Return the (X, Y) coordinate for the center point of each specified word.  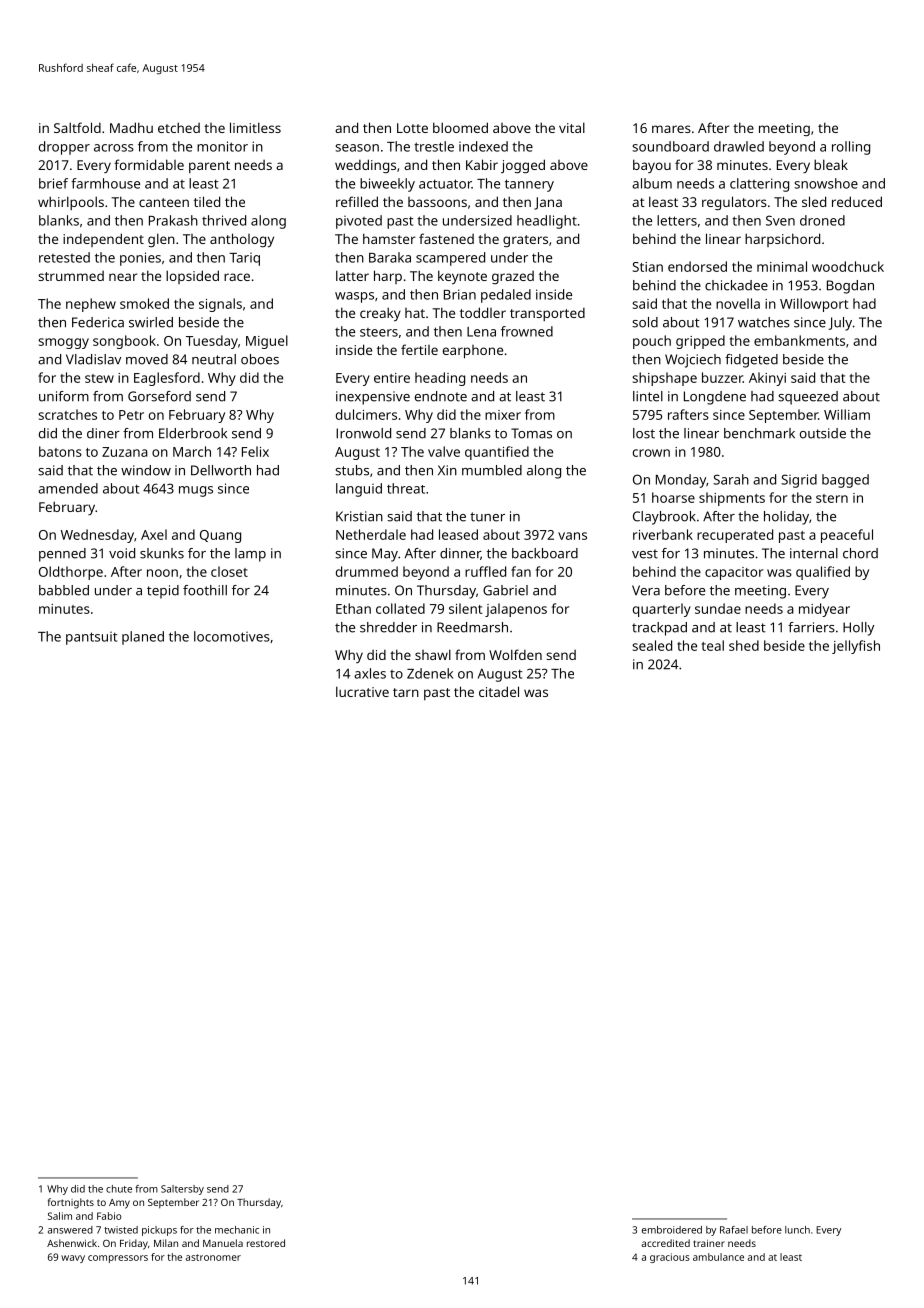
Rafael (734, 1230)
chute (119, 1189)
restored (266, 1243)
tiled (207, 201)
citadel (499, 691)
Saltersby (182, 1190)
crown (651, 453)
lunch (797, 1230)
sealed (652, 645)
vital (572, 127)
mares (671, 129)
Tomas (531, 433)
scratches (67, 414)
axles (370, 673)
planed (143, 638)
